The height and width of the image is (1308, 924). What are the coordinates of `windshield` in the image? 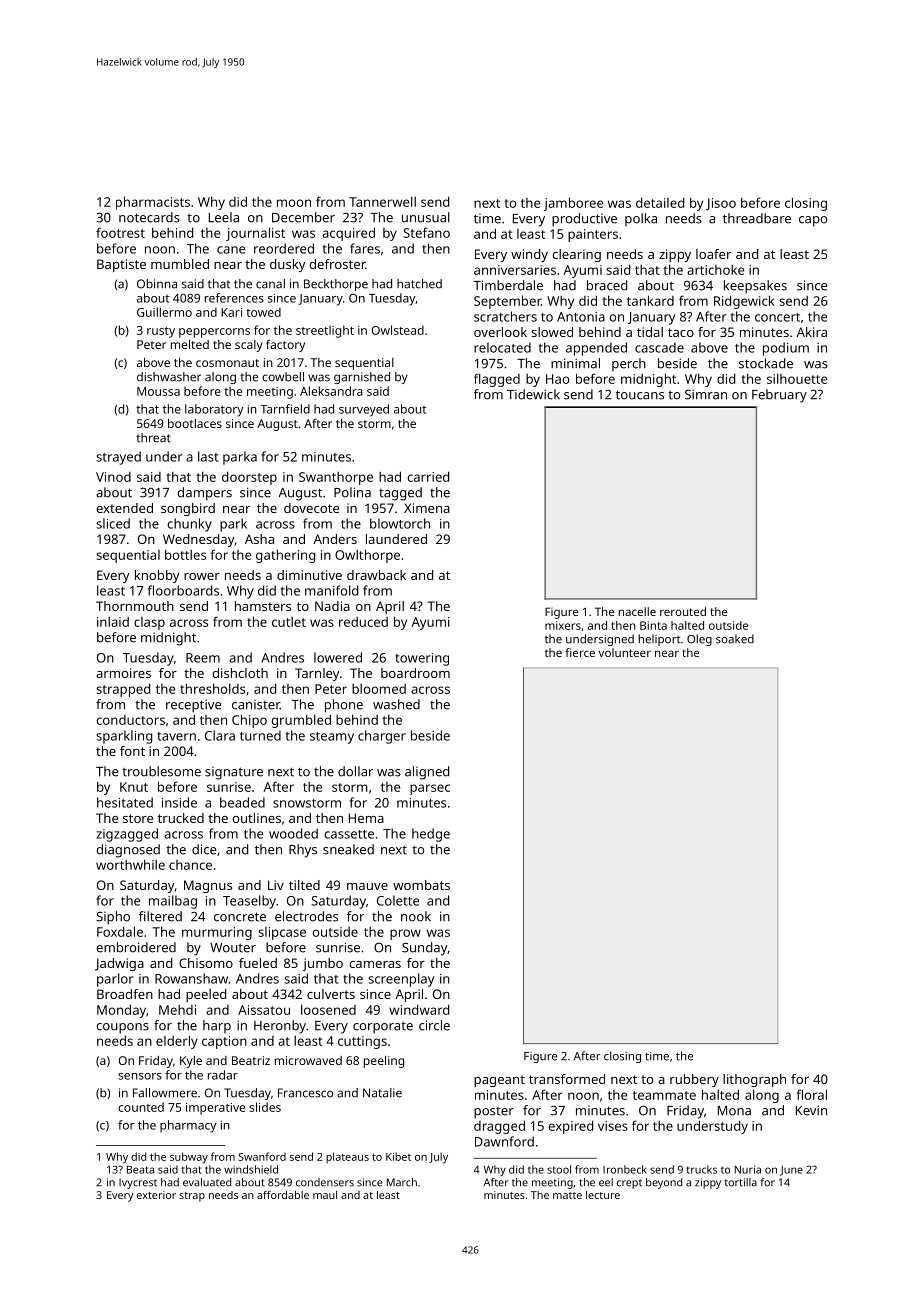 It's located at (251, 1169).
